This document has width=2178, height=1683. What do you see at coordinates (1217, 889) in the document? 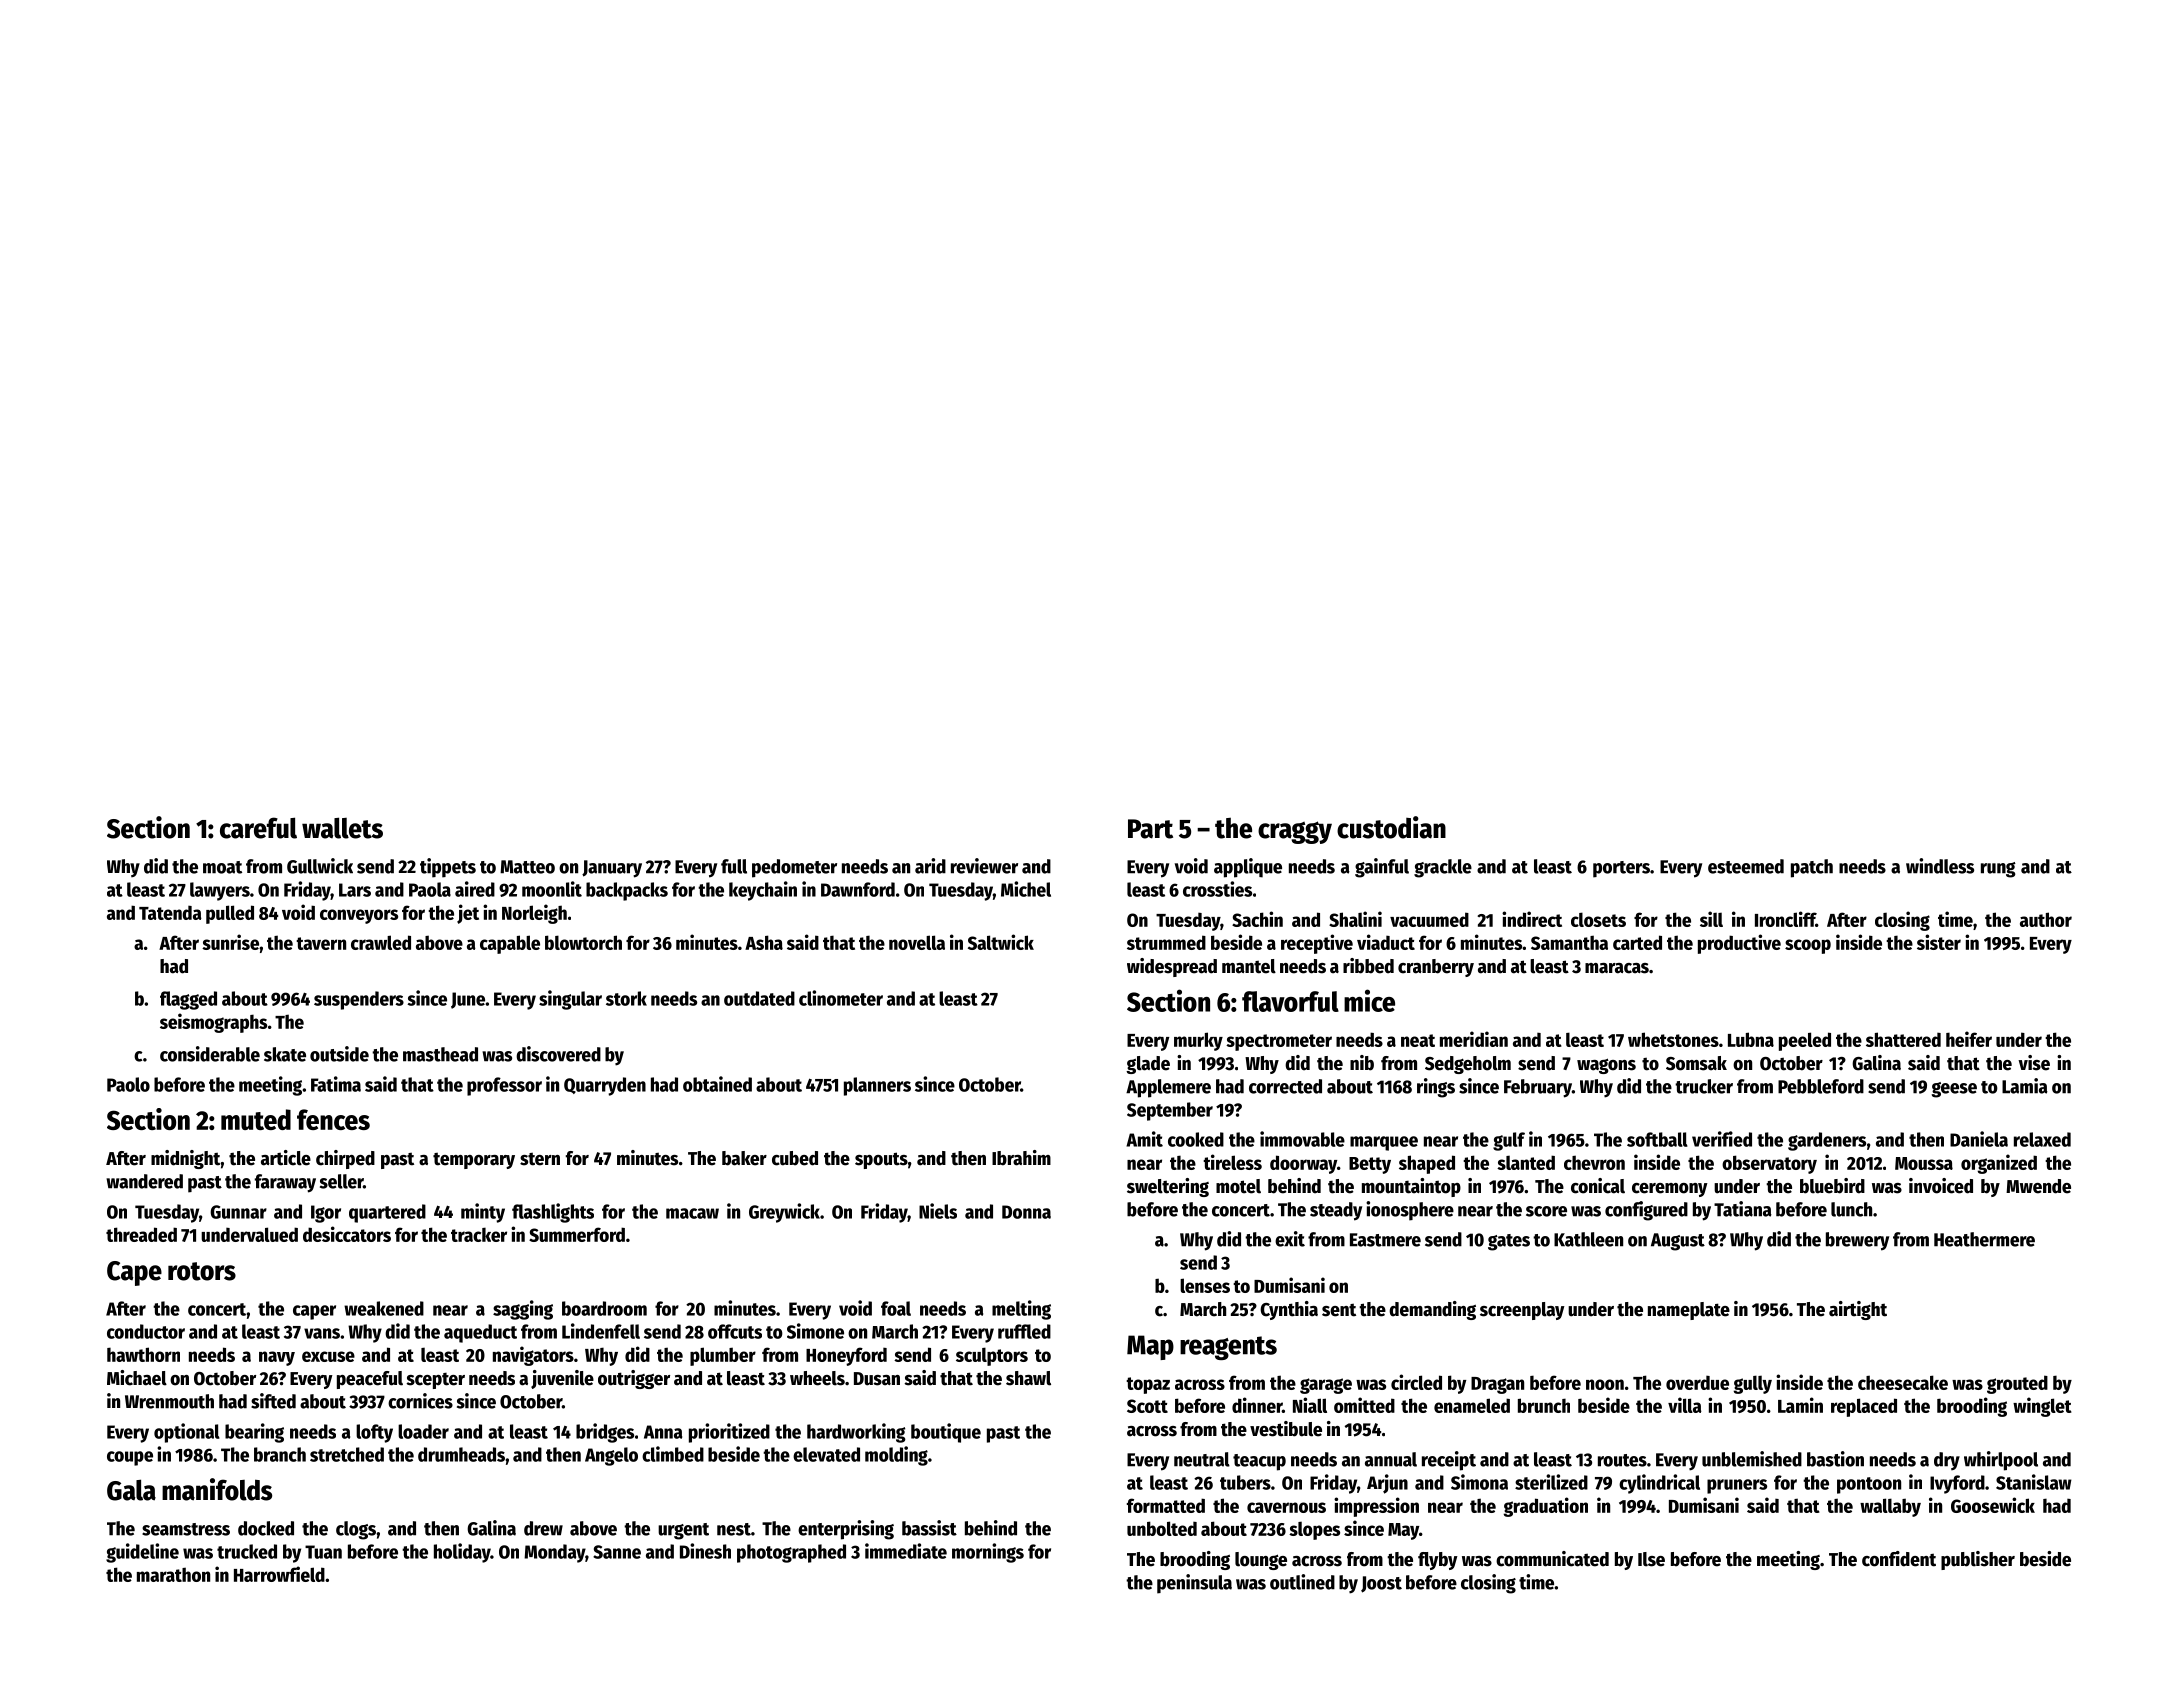
I see `crossties` at bounding box center [1217, 889].
